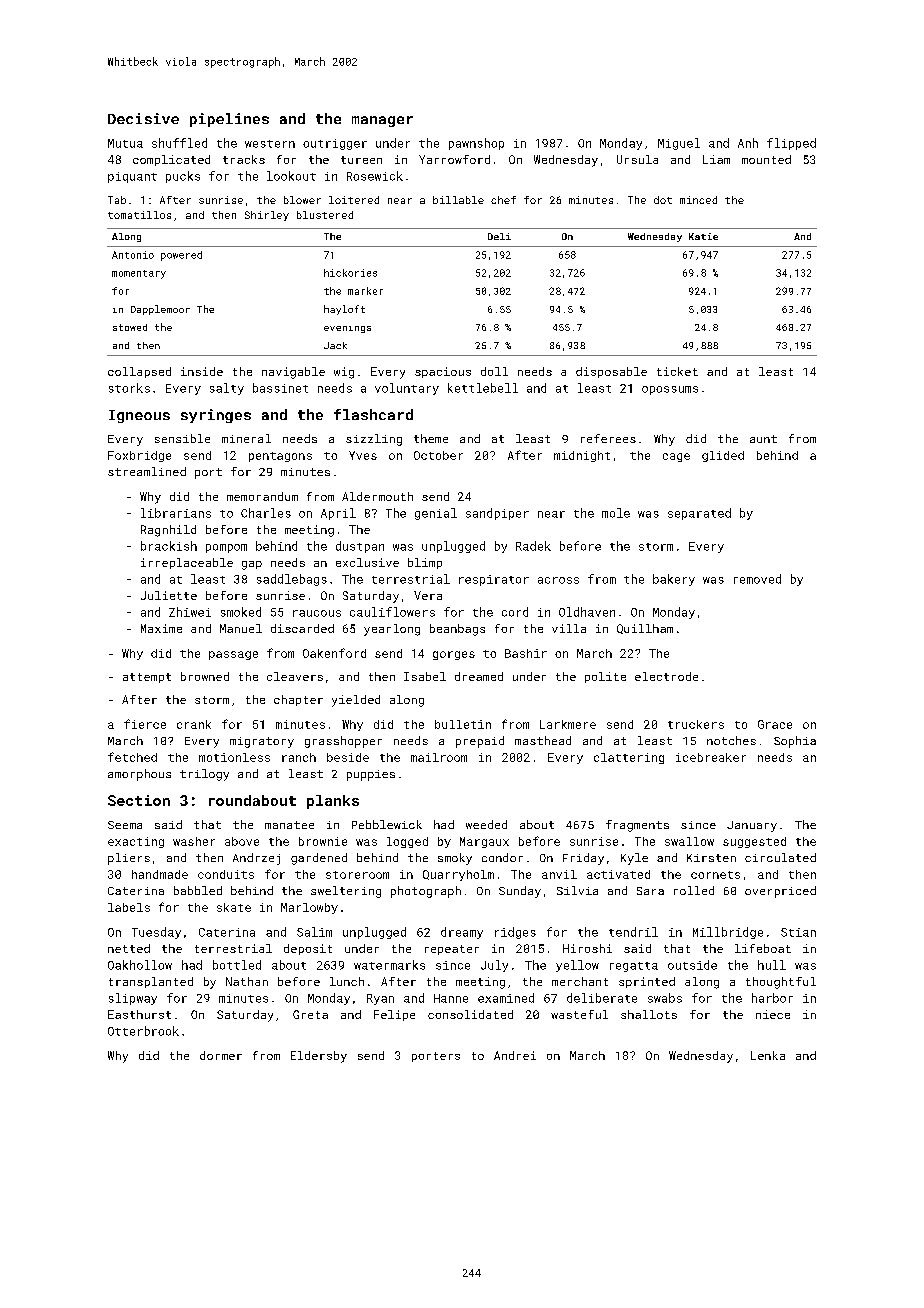 The image size is (924, 1308). Describe the element at coordinates (723, 456) in the page. I see `glided` at that location.
